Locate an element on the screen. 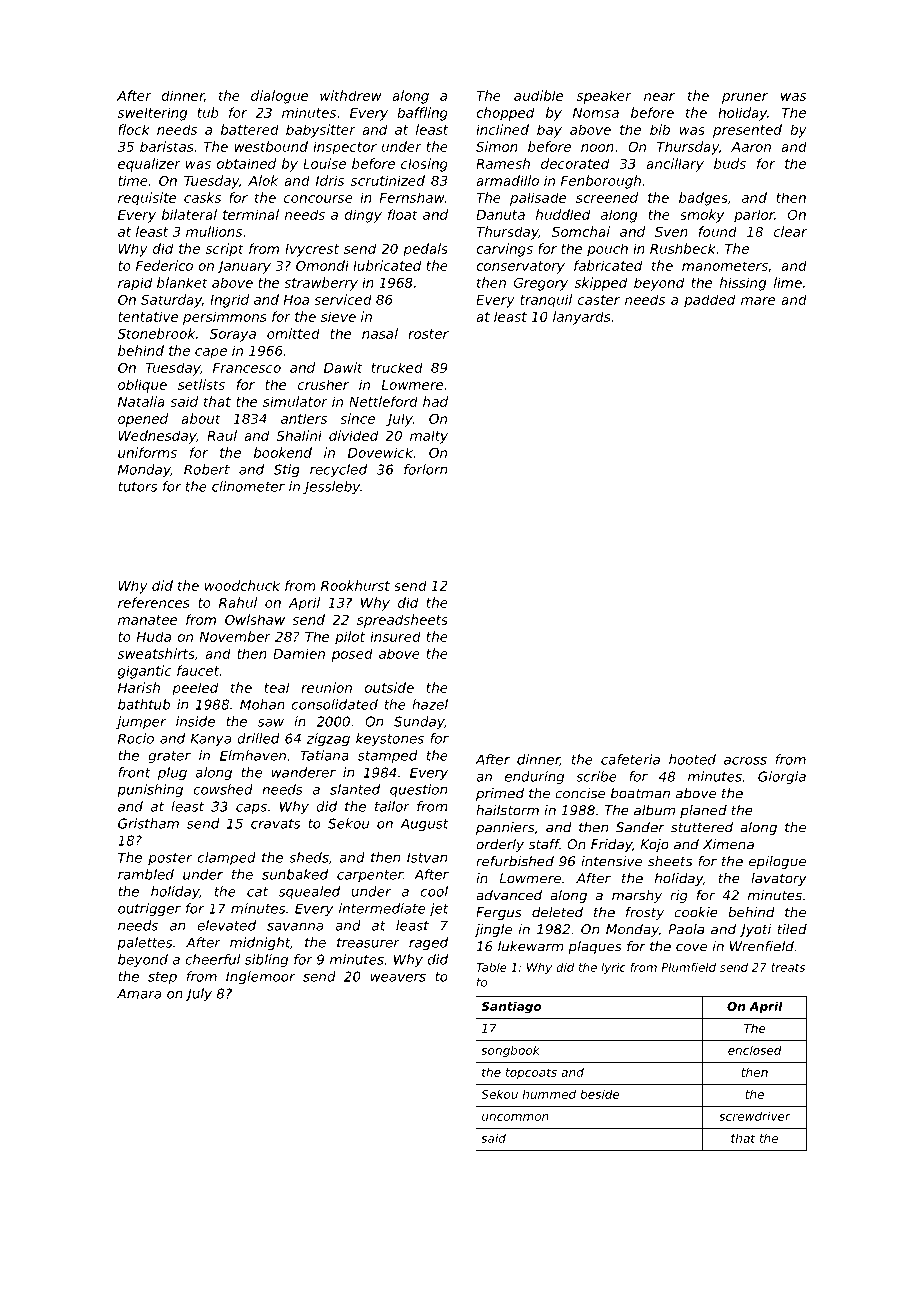 Image resolution: width=924 pixels, height=1308 pixels. Amara is located at coordinates (139, 993).
